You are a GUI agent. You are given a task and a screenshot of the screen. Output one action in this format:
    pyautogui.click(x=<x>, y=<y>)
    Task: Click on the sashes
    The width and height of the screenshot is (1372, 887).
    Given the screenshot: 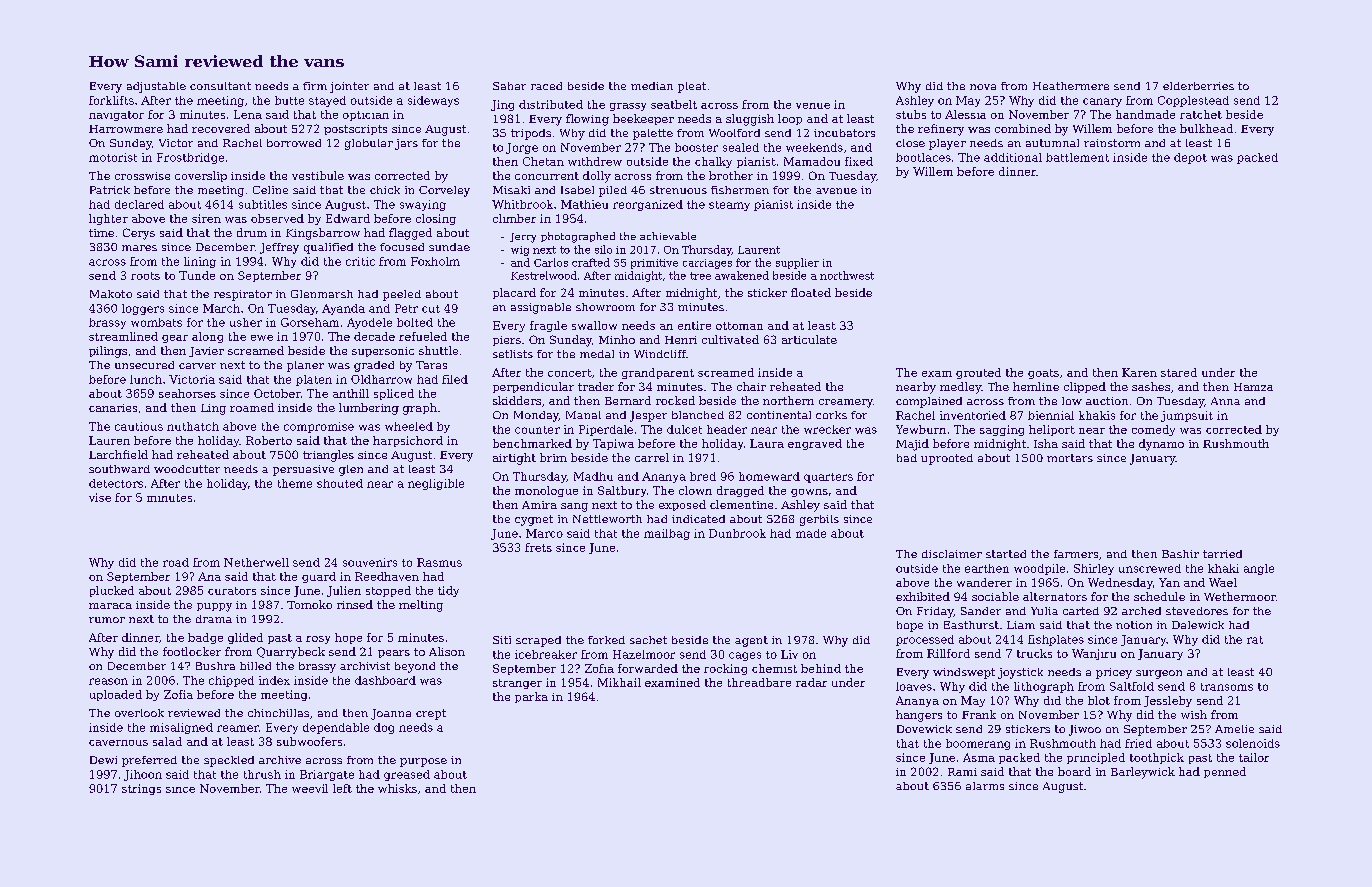 What is the action you would take?
    pyautogui.click(x=1151, y=386)
